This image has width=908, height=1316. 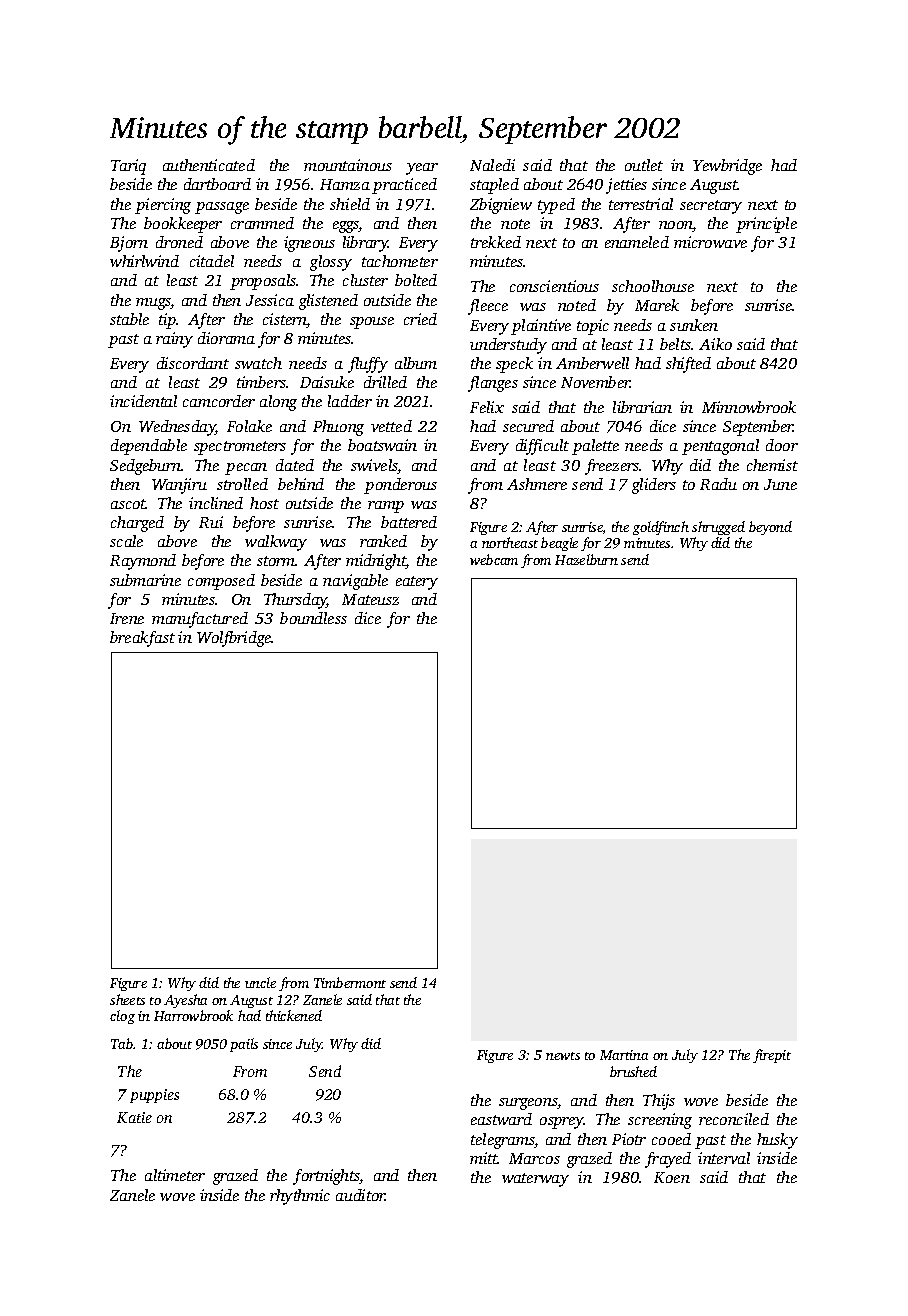 I want to click on secured, so click(x=528, y=426).
